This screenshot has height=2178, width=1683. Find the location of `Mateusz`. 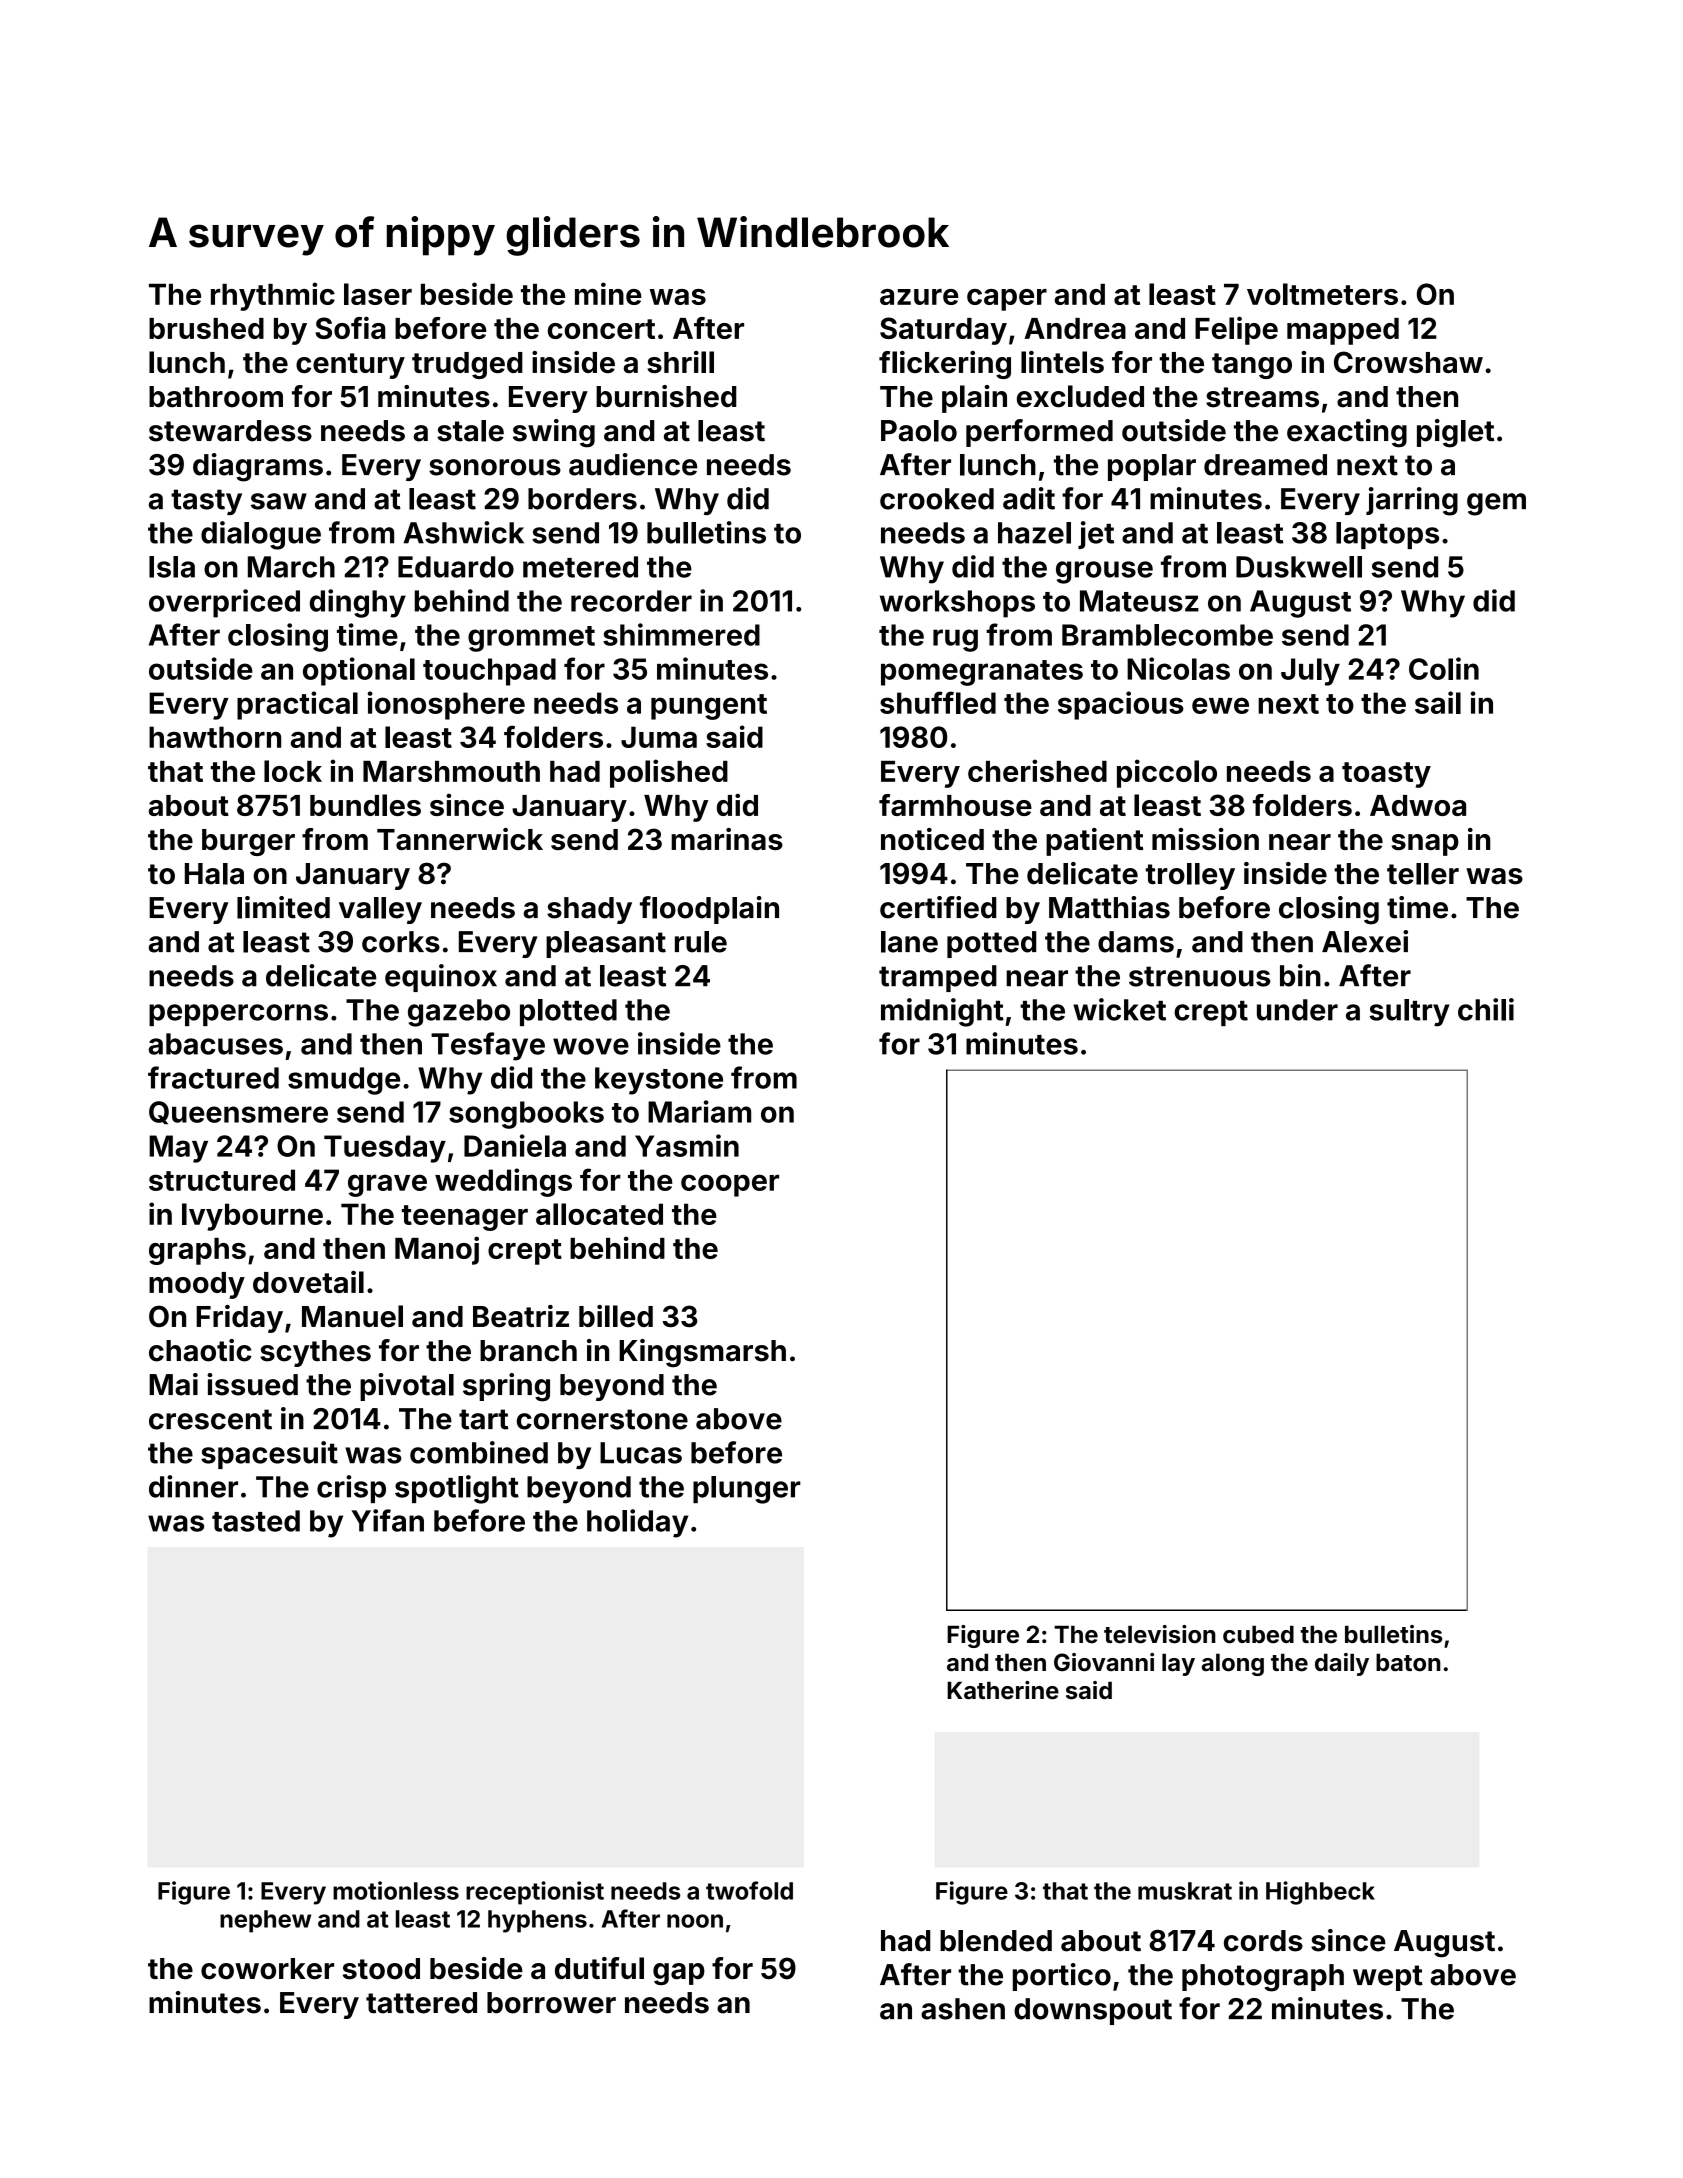

Mateusz is located at coordinates (1139, 601).
